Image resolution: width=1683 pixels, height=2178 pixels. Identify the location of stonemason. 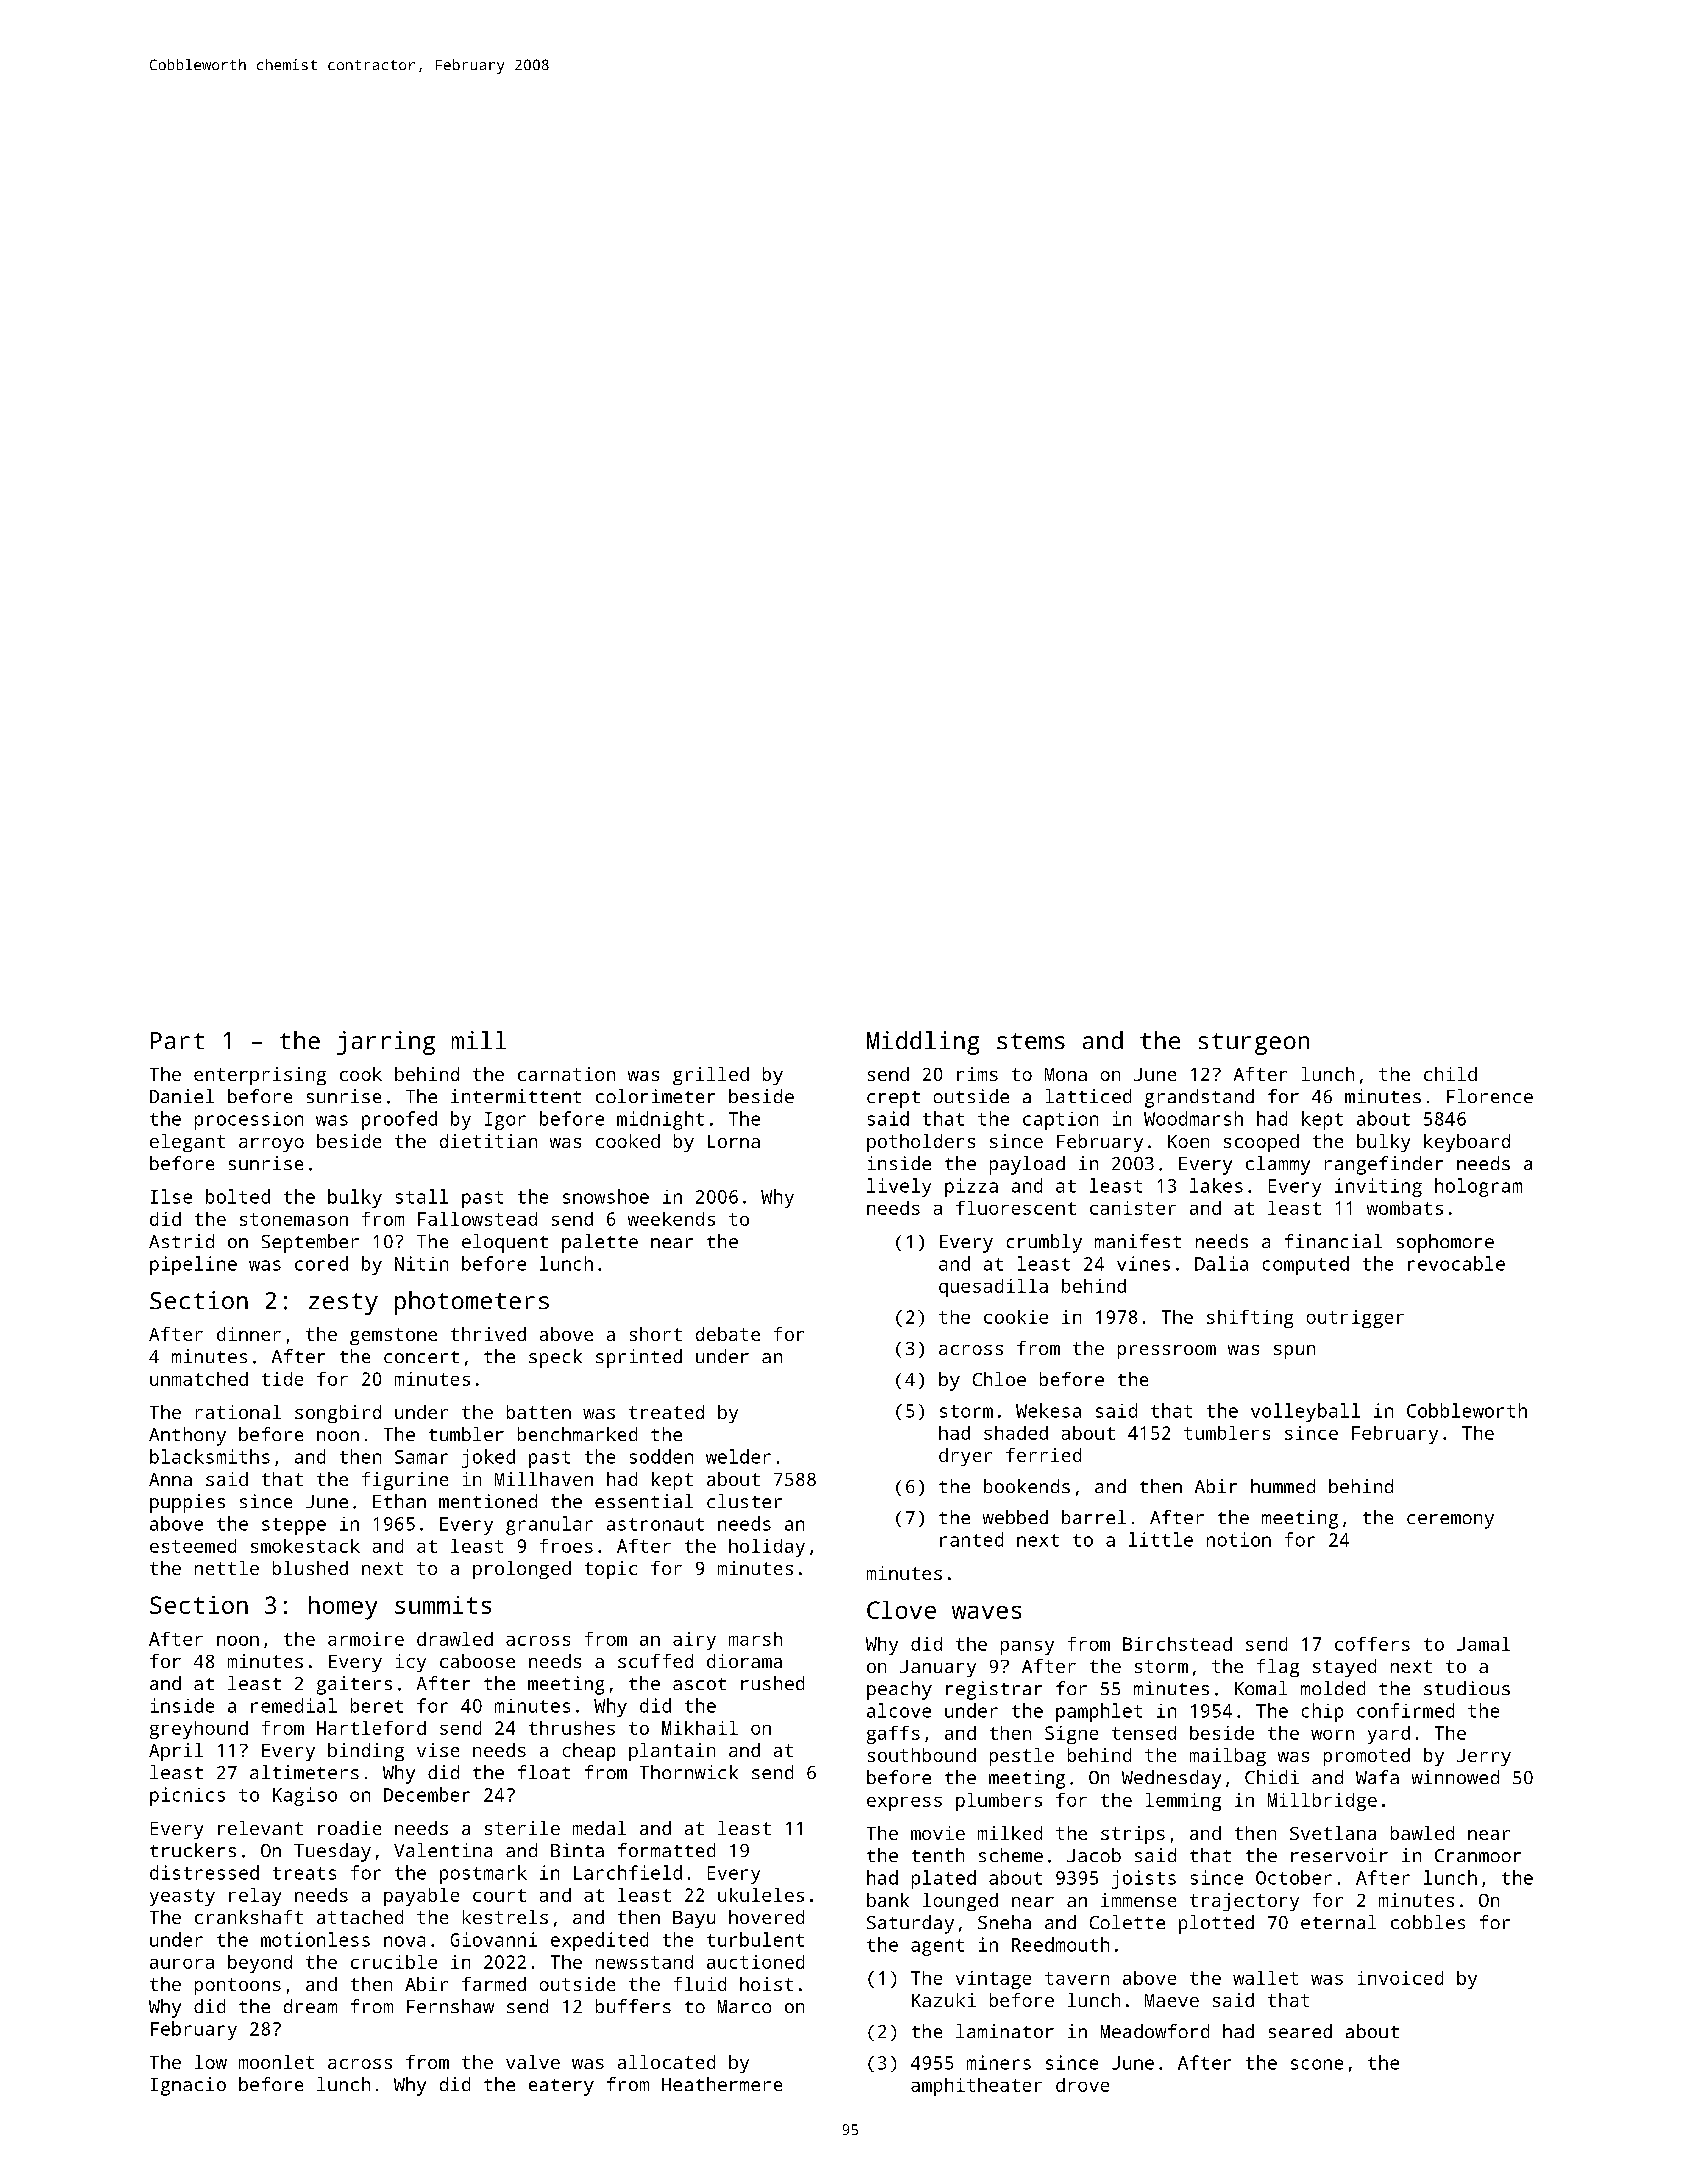
(294, 1219).
